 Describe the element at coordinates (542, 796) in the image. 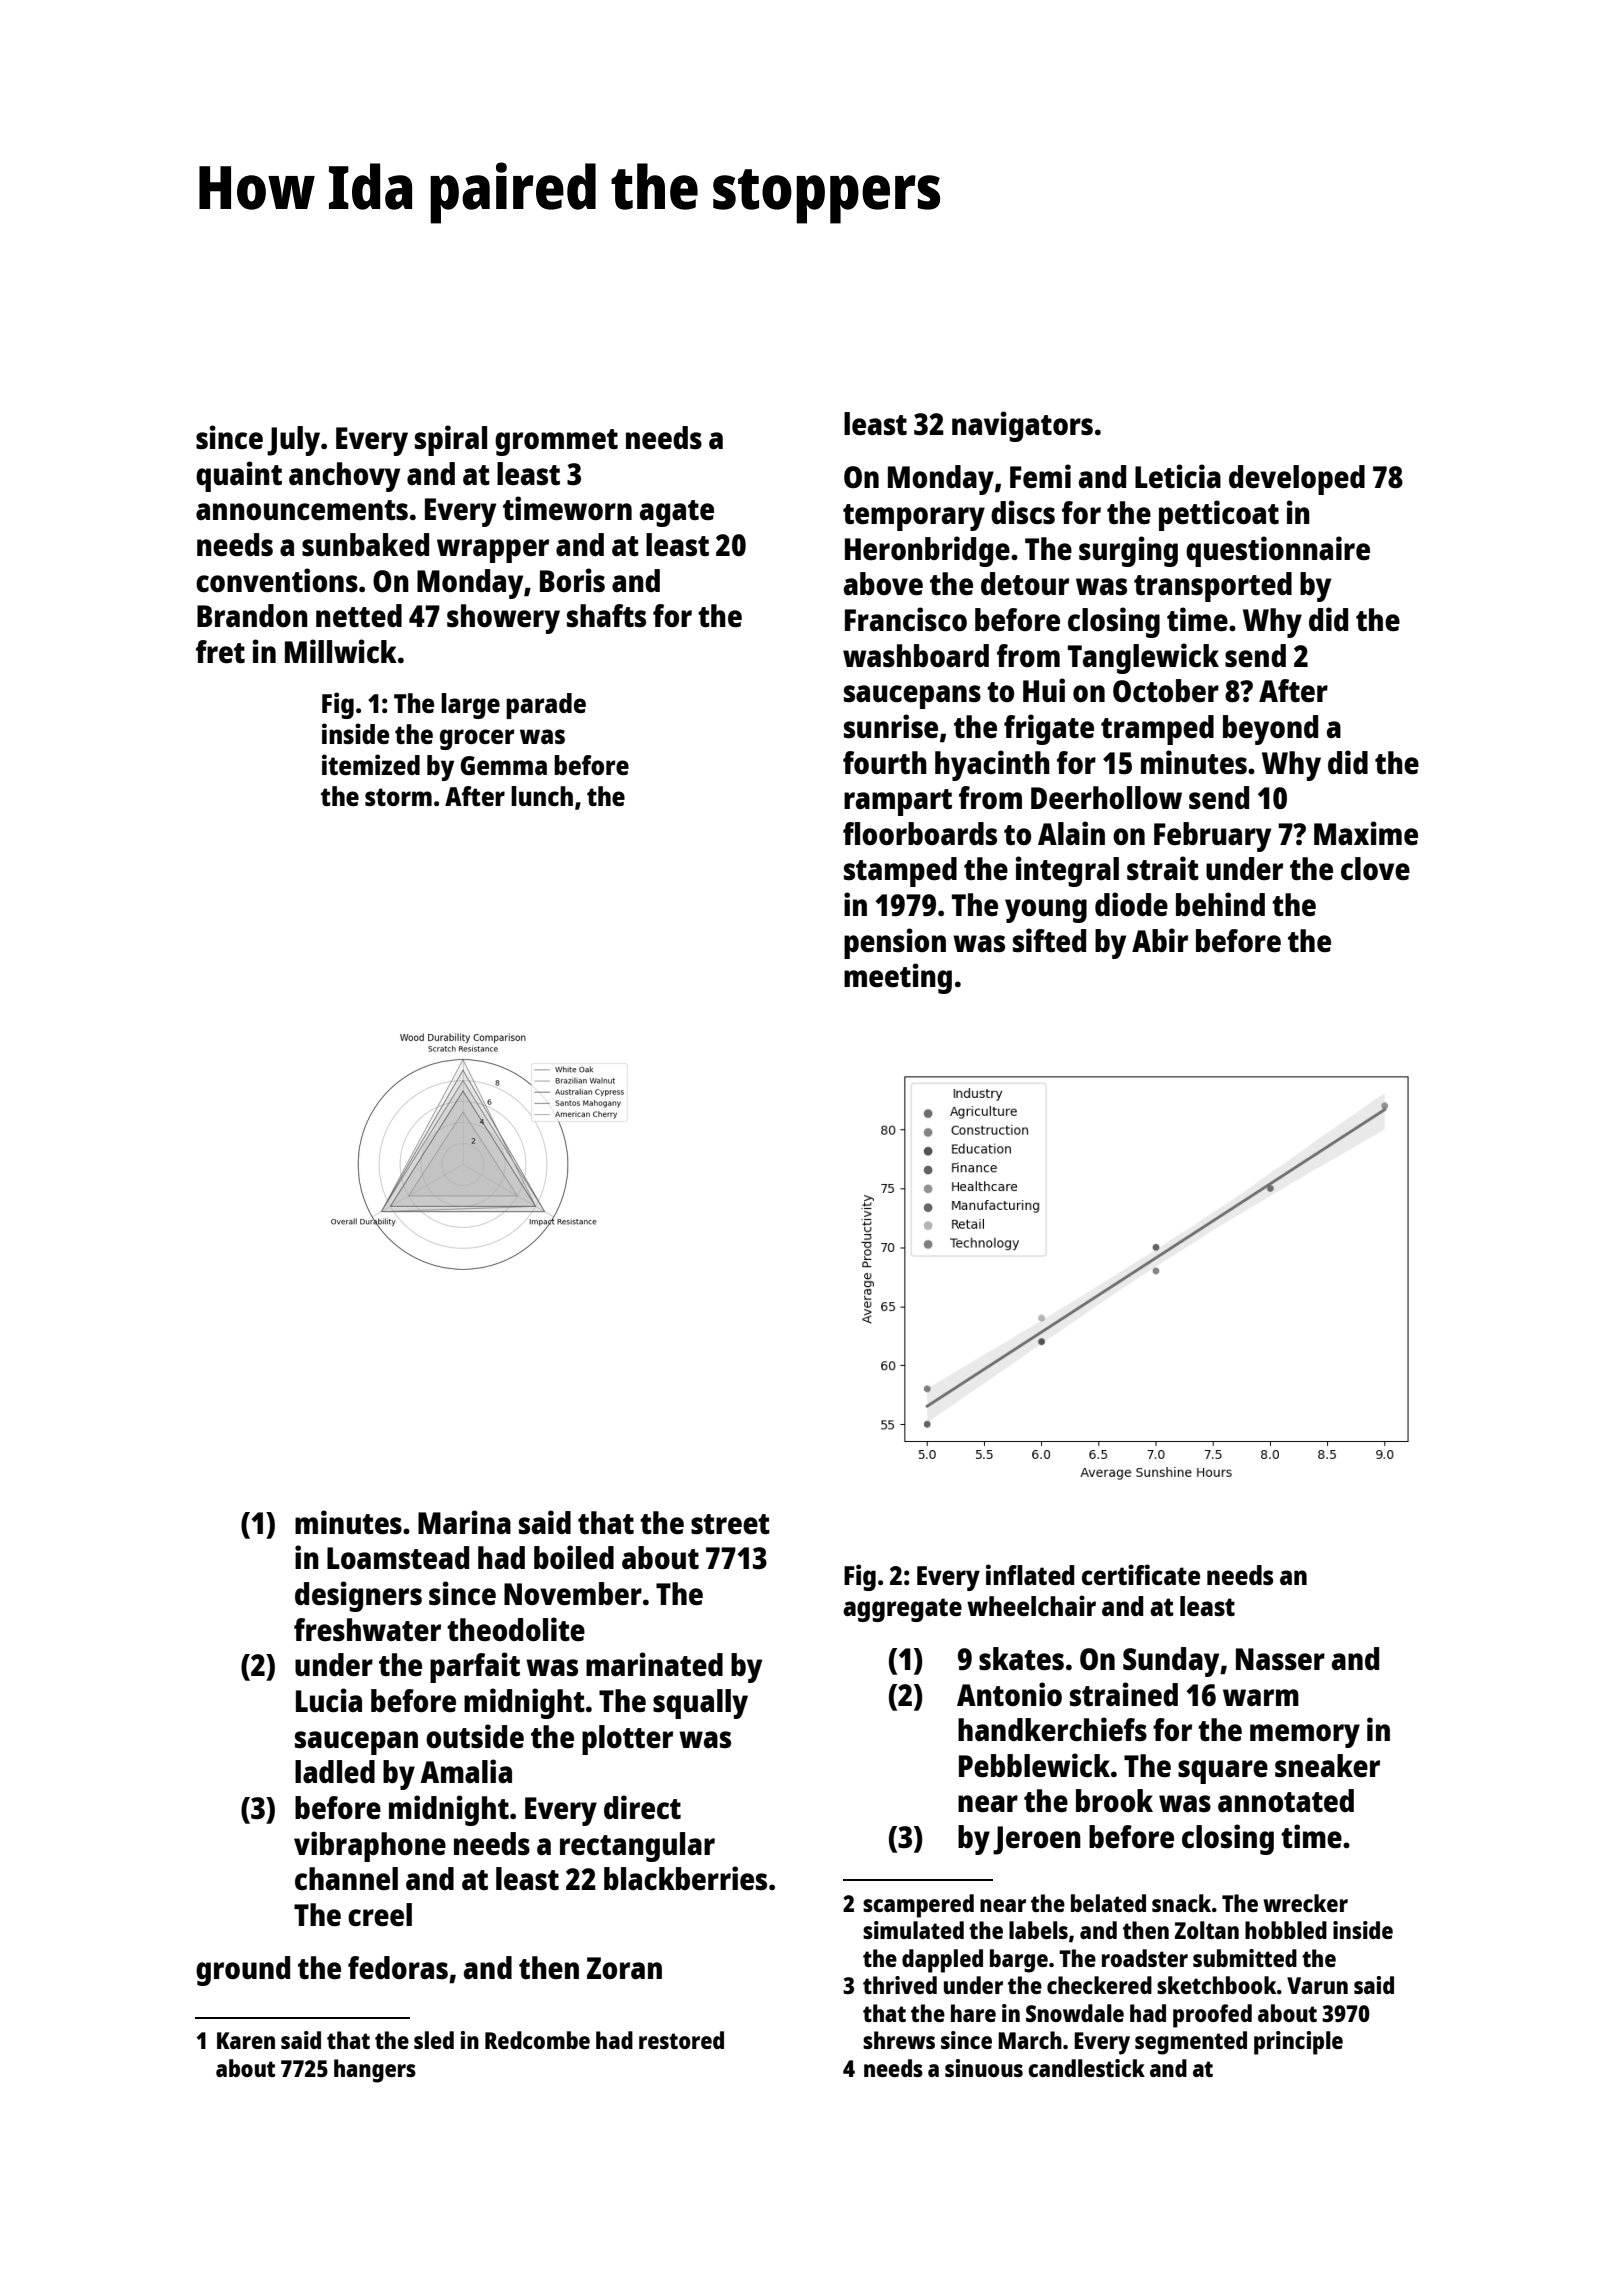

I see `lunch` at that location.
